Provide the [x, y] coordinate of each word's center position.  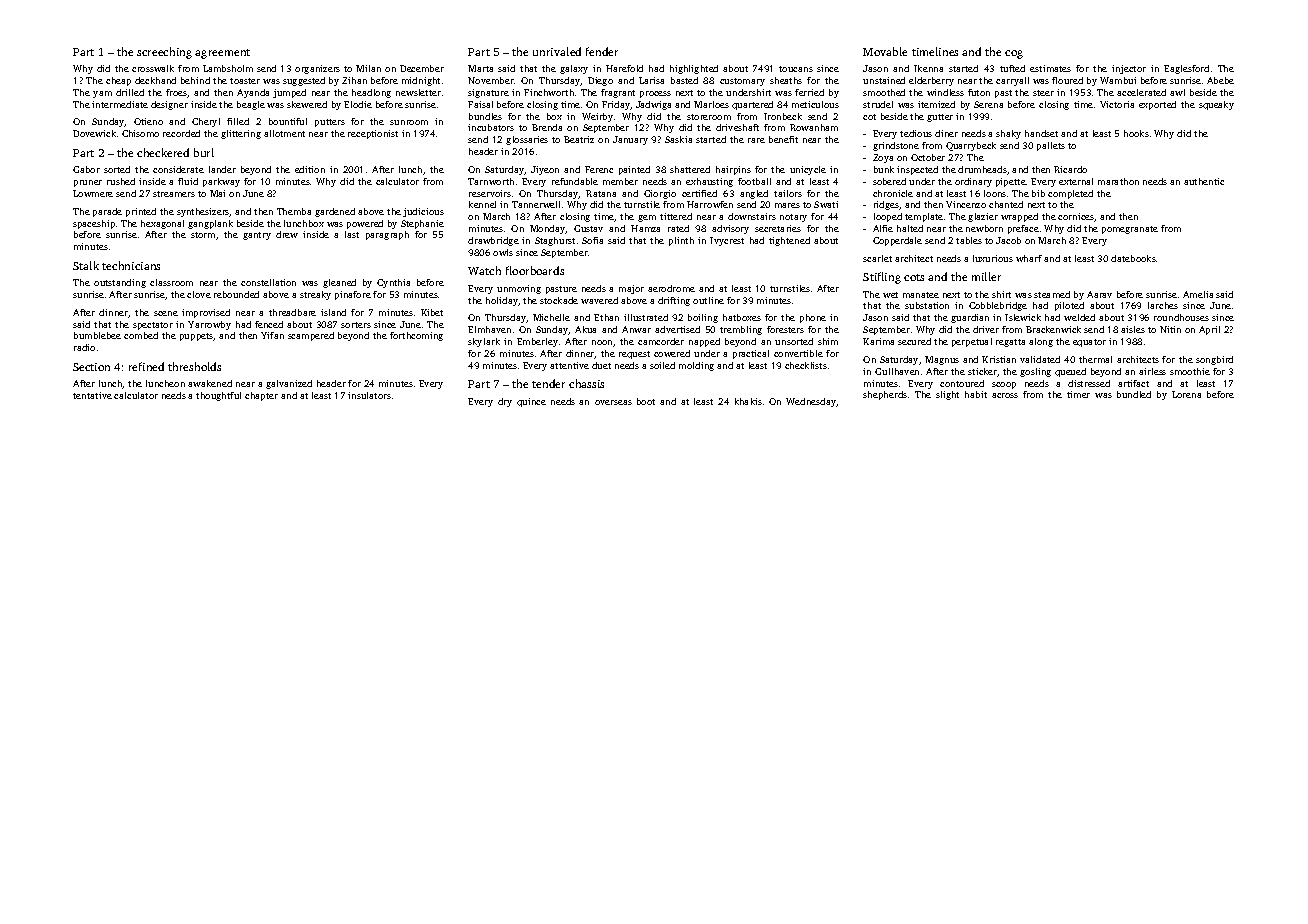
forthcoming [416, 336]
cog [1014, 54]
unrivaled [557, 51]
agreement [222, 54]
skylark [484, 342]
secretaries [778, 228]
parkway [221, 182]
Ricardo [1070, 169]
